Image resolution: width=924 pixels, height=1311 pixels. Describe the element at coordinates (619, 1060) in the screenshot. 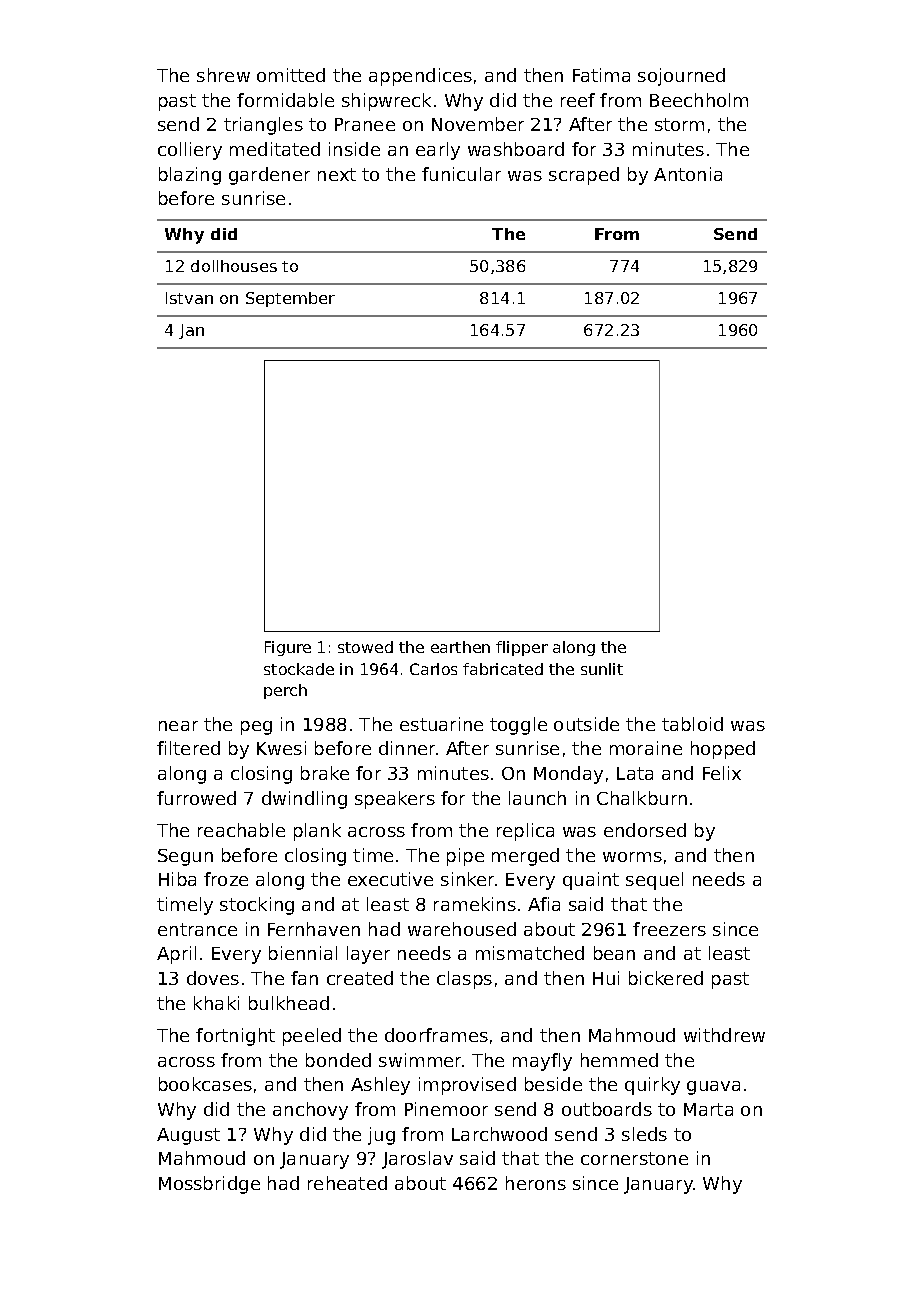

I see `hemmed` at that location.
